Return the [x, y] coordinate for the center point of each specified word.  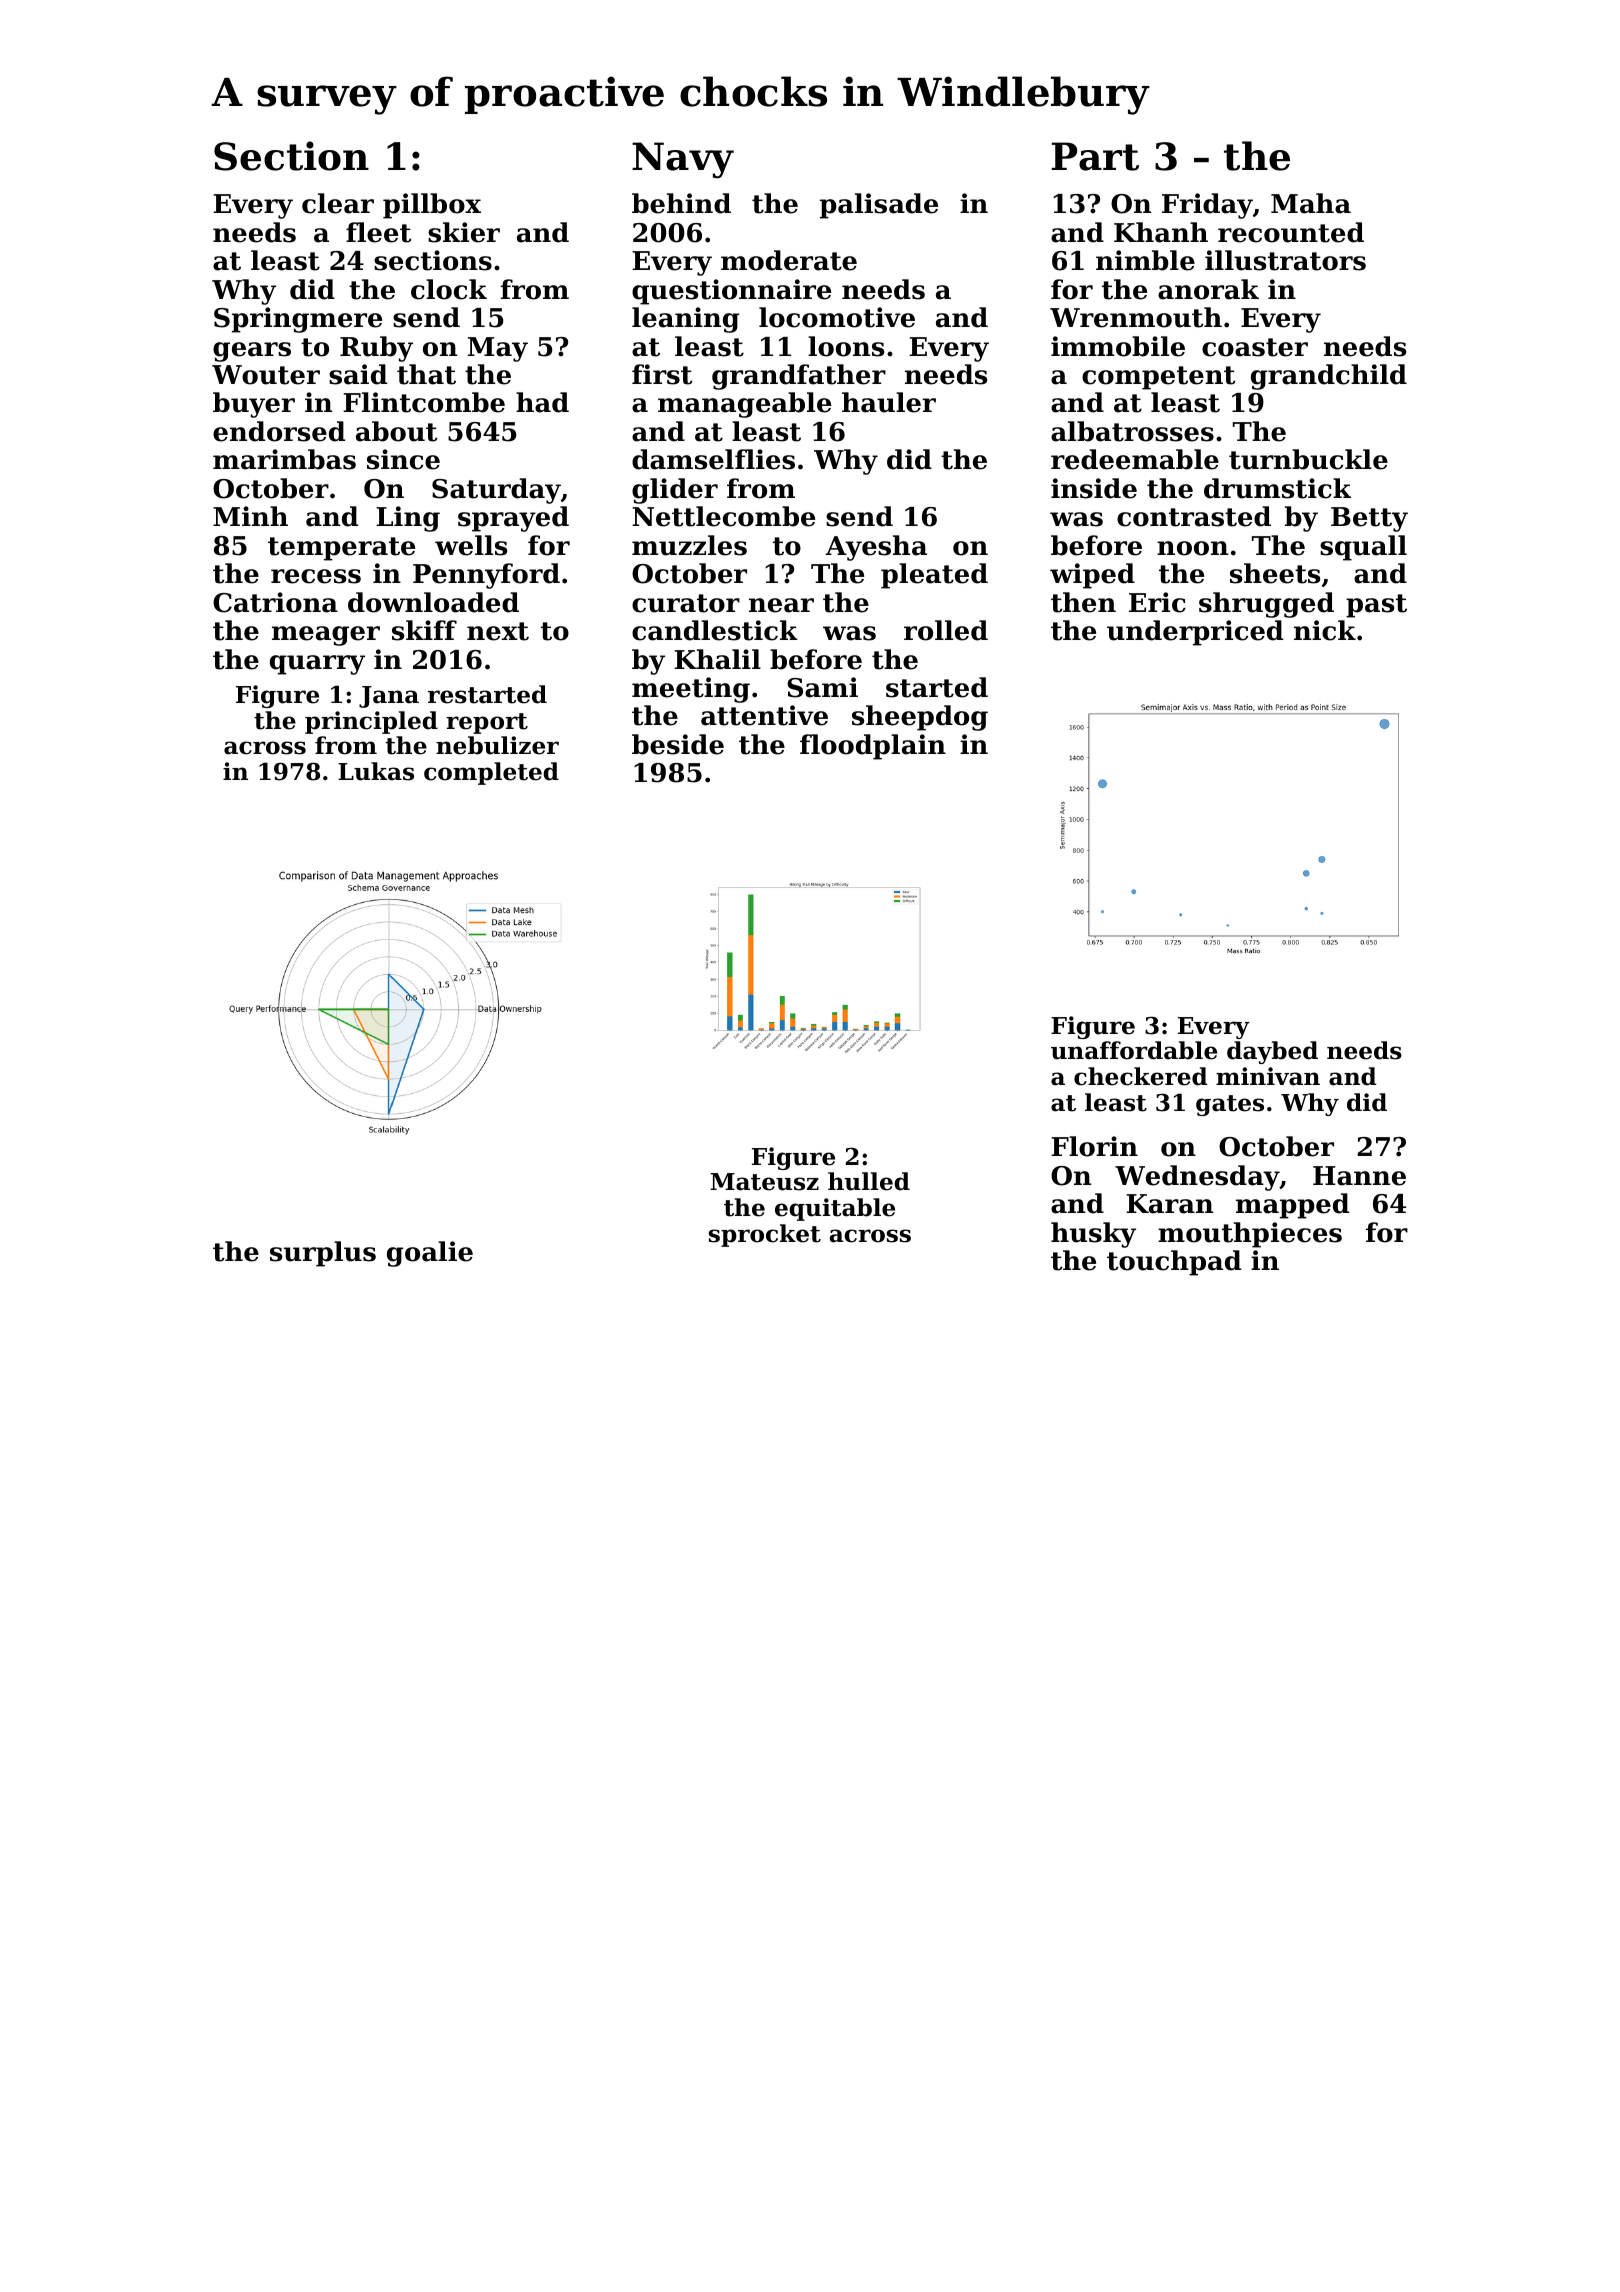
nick [1325, 630]
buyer [254, 405]
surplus [323, 1254]
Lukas [376, 771]
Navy [683, 160]
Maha [1311, 203]
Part [1095, 156]
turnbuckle [1308, 459]
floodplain [873, 747]
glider [675, 491]
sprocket [765, 1235]
